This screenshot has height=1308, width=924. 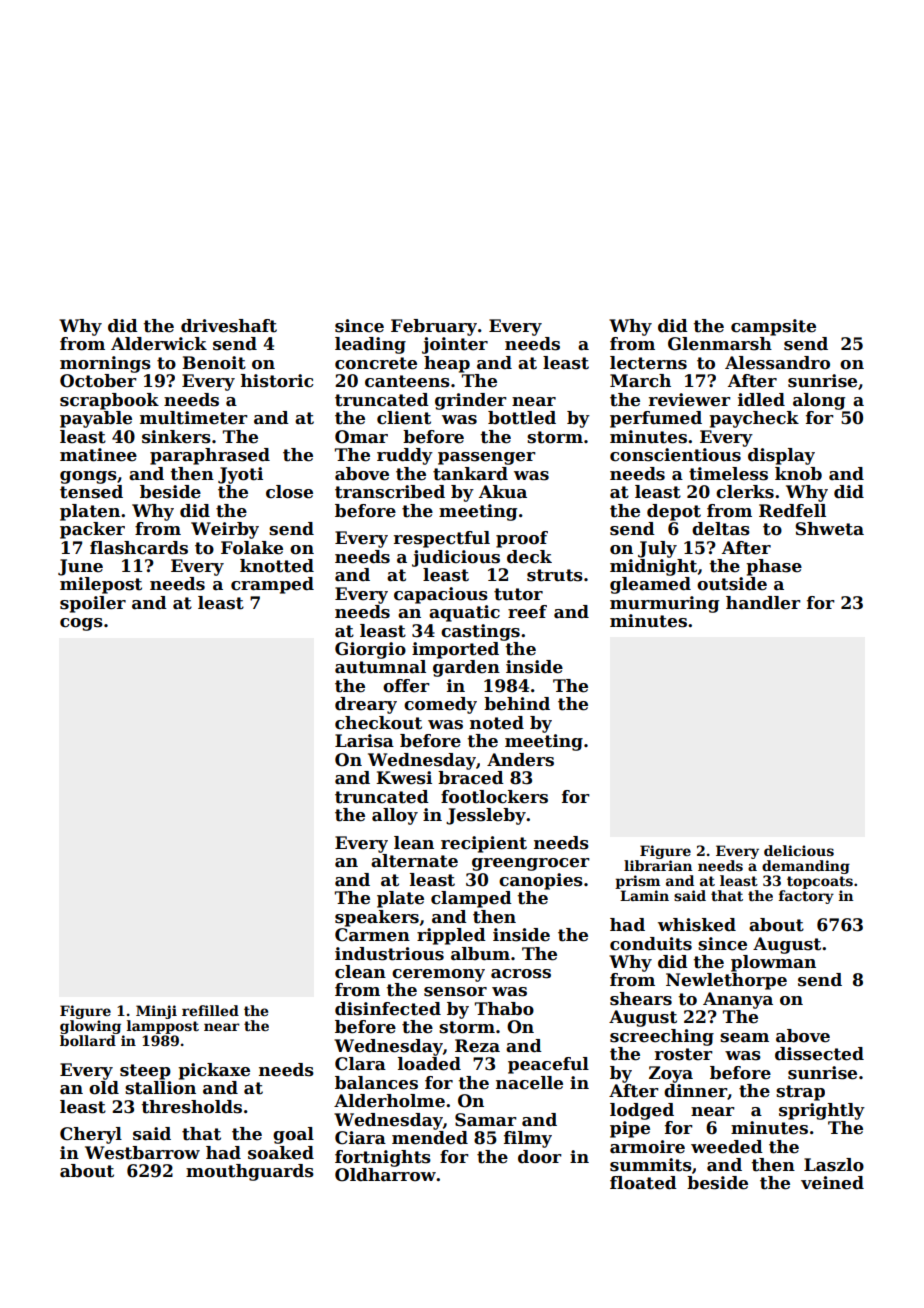 I want to click on refilled, so click(x=210, y=1010).
